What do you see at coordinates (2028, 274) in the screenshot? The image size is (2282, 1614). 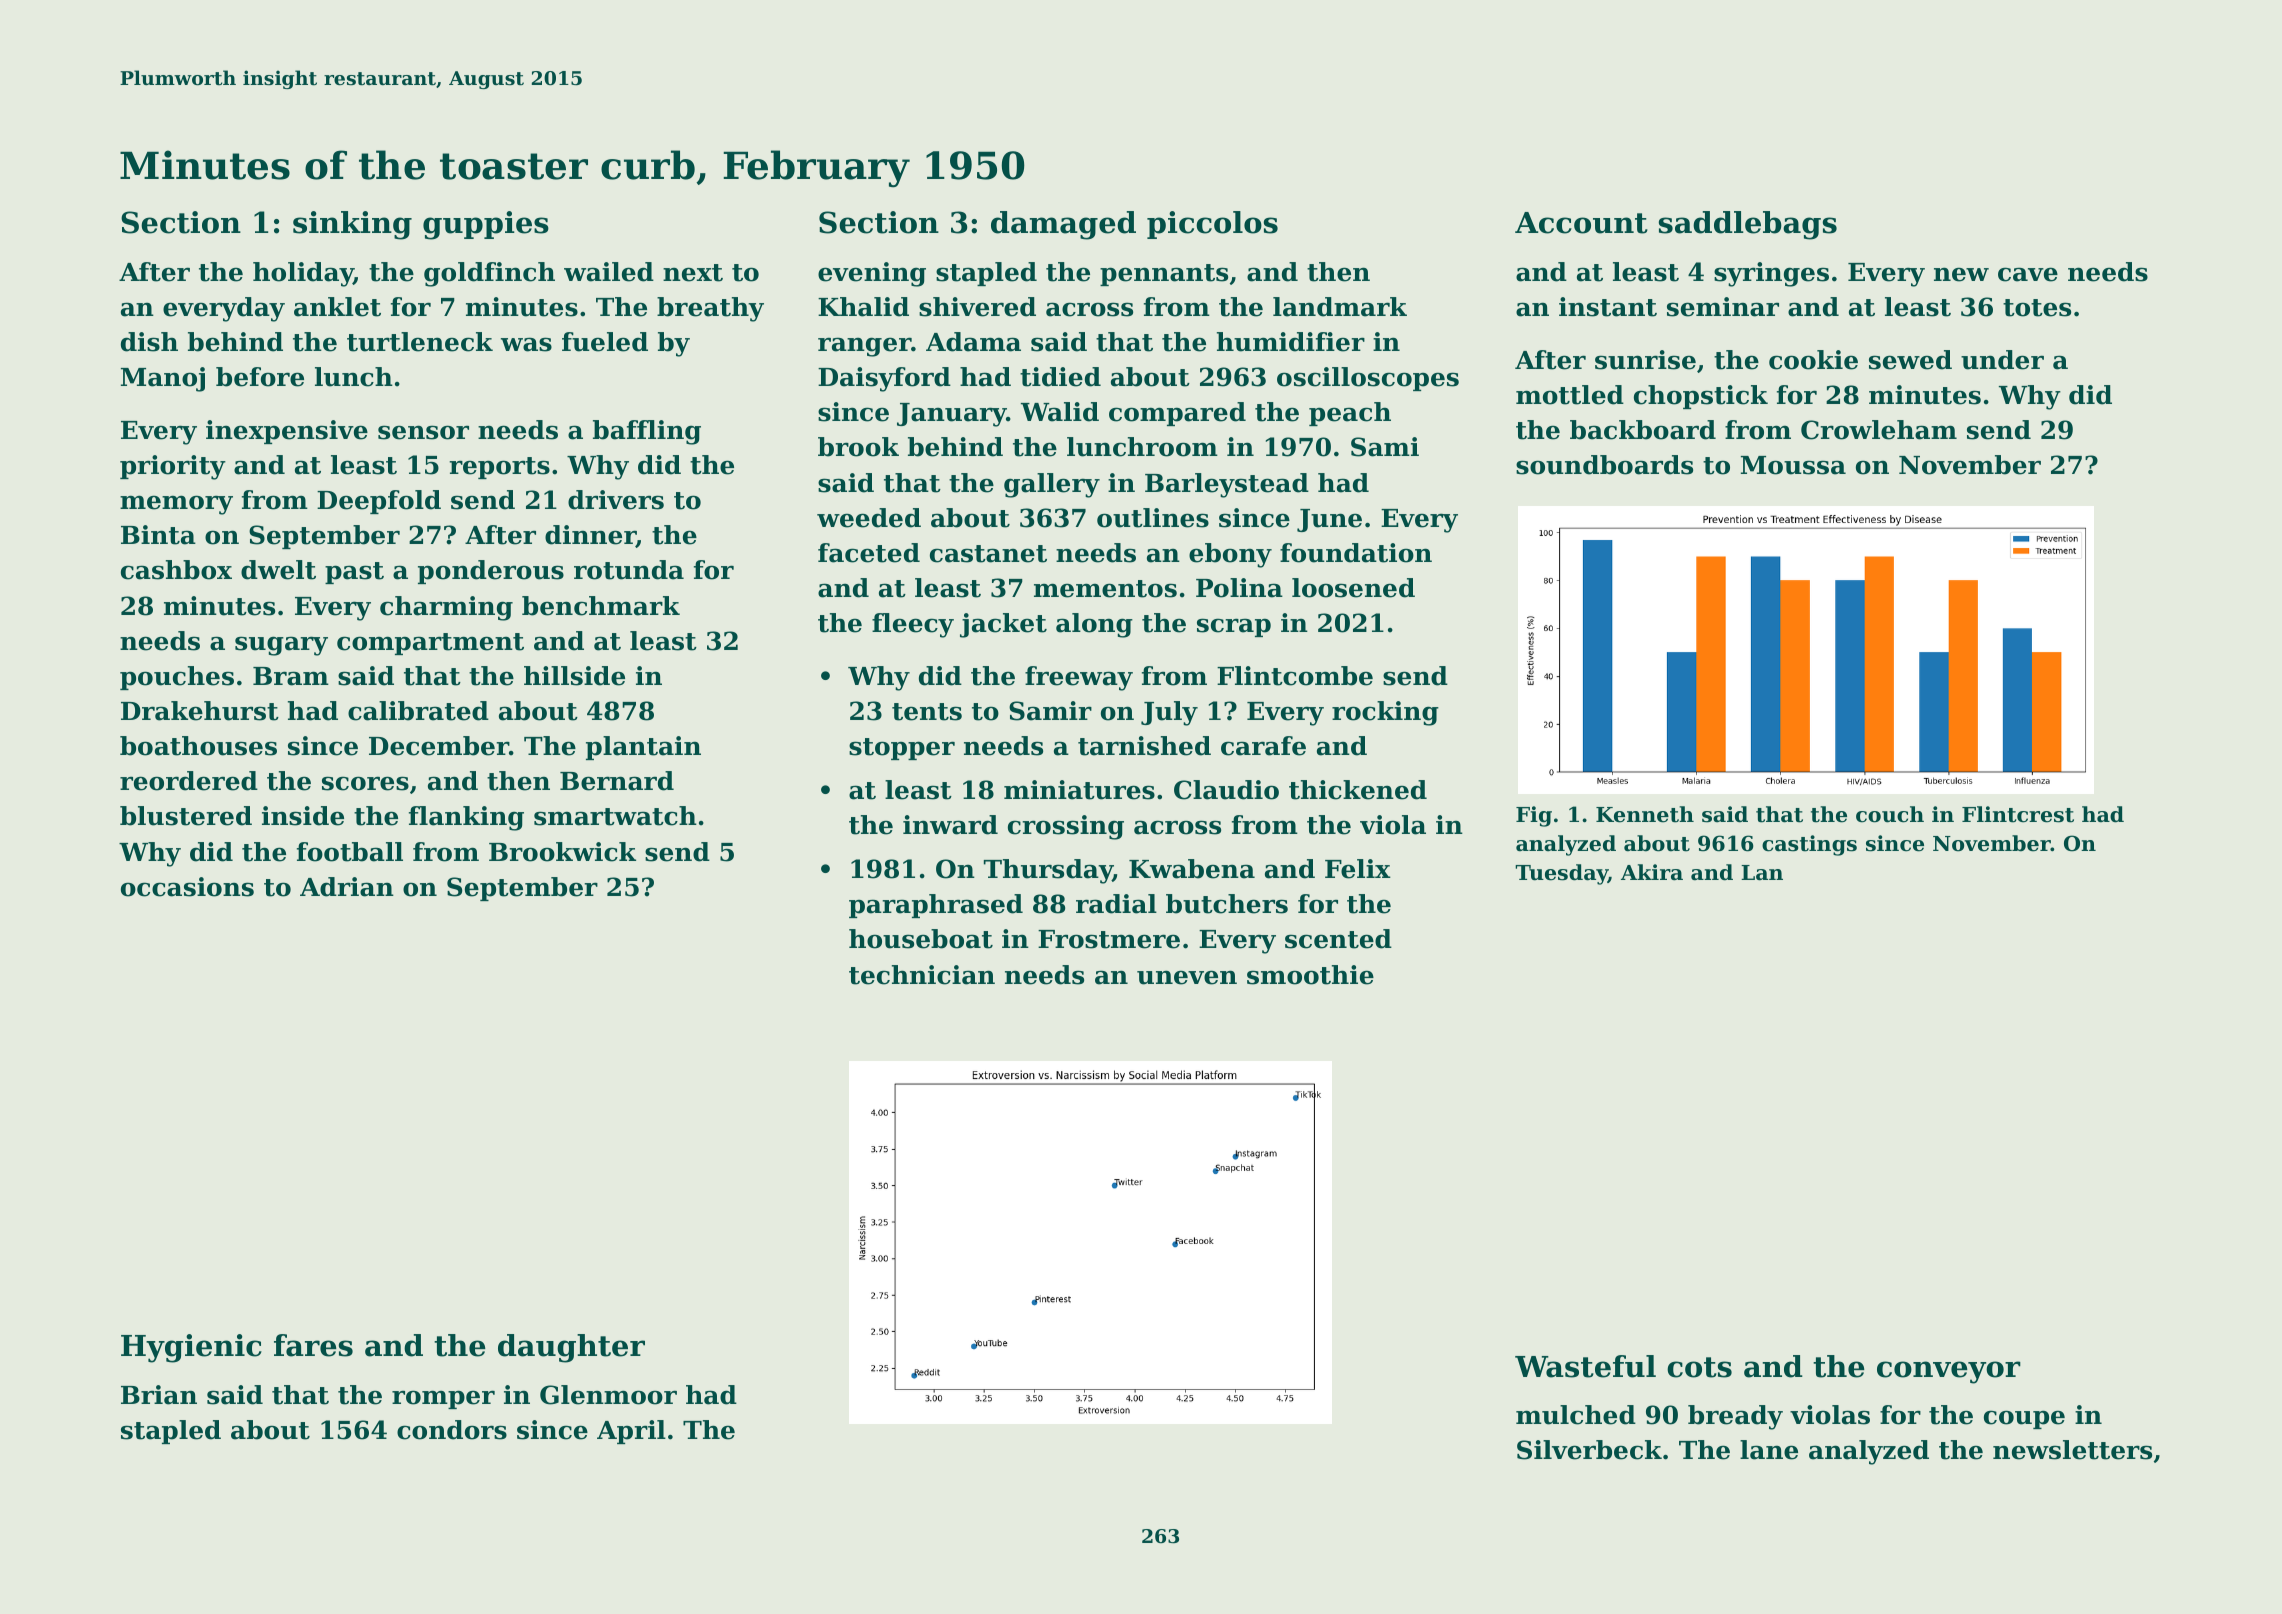 I see `cave` at bounding box center [2028, 274].
